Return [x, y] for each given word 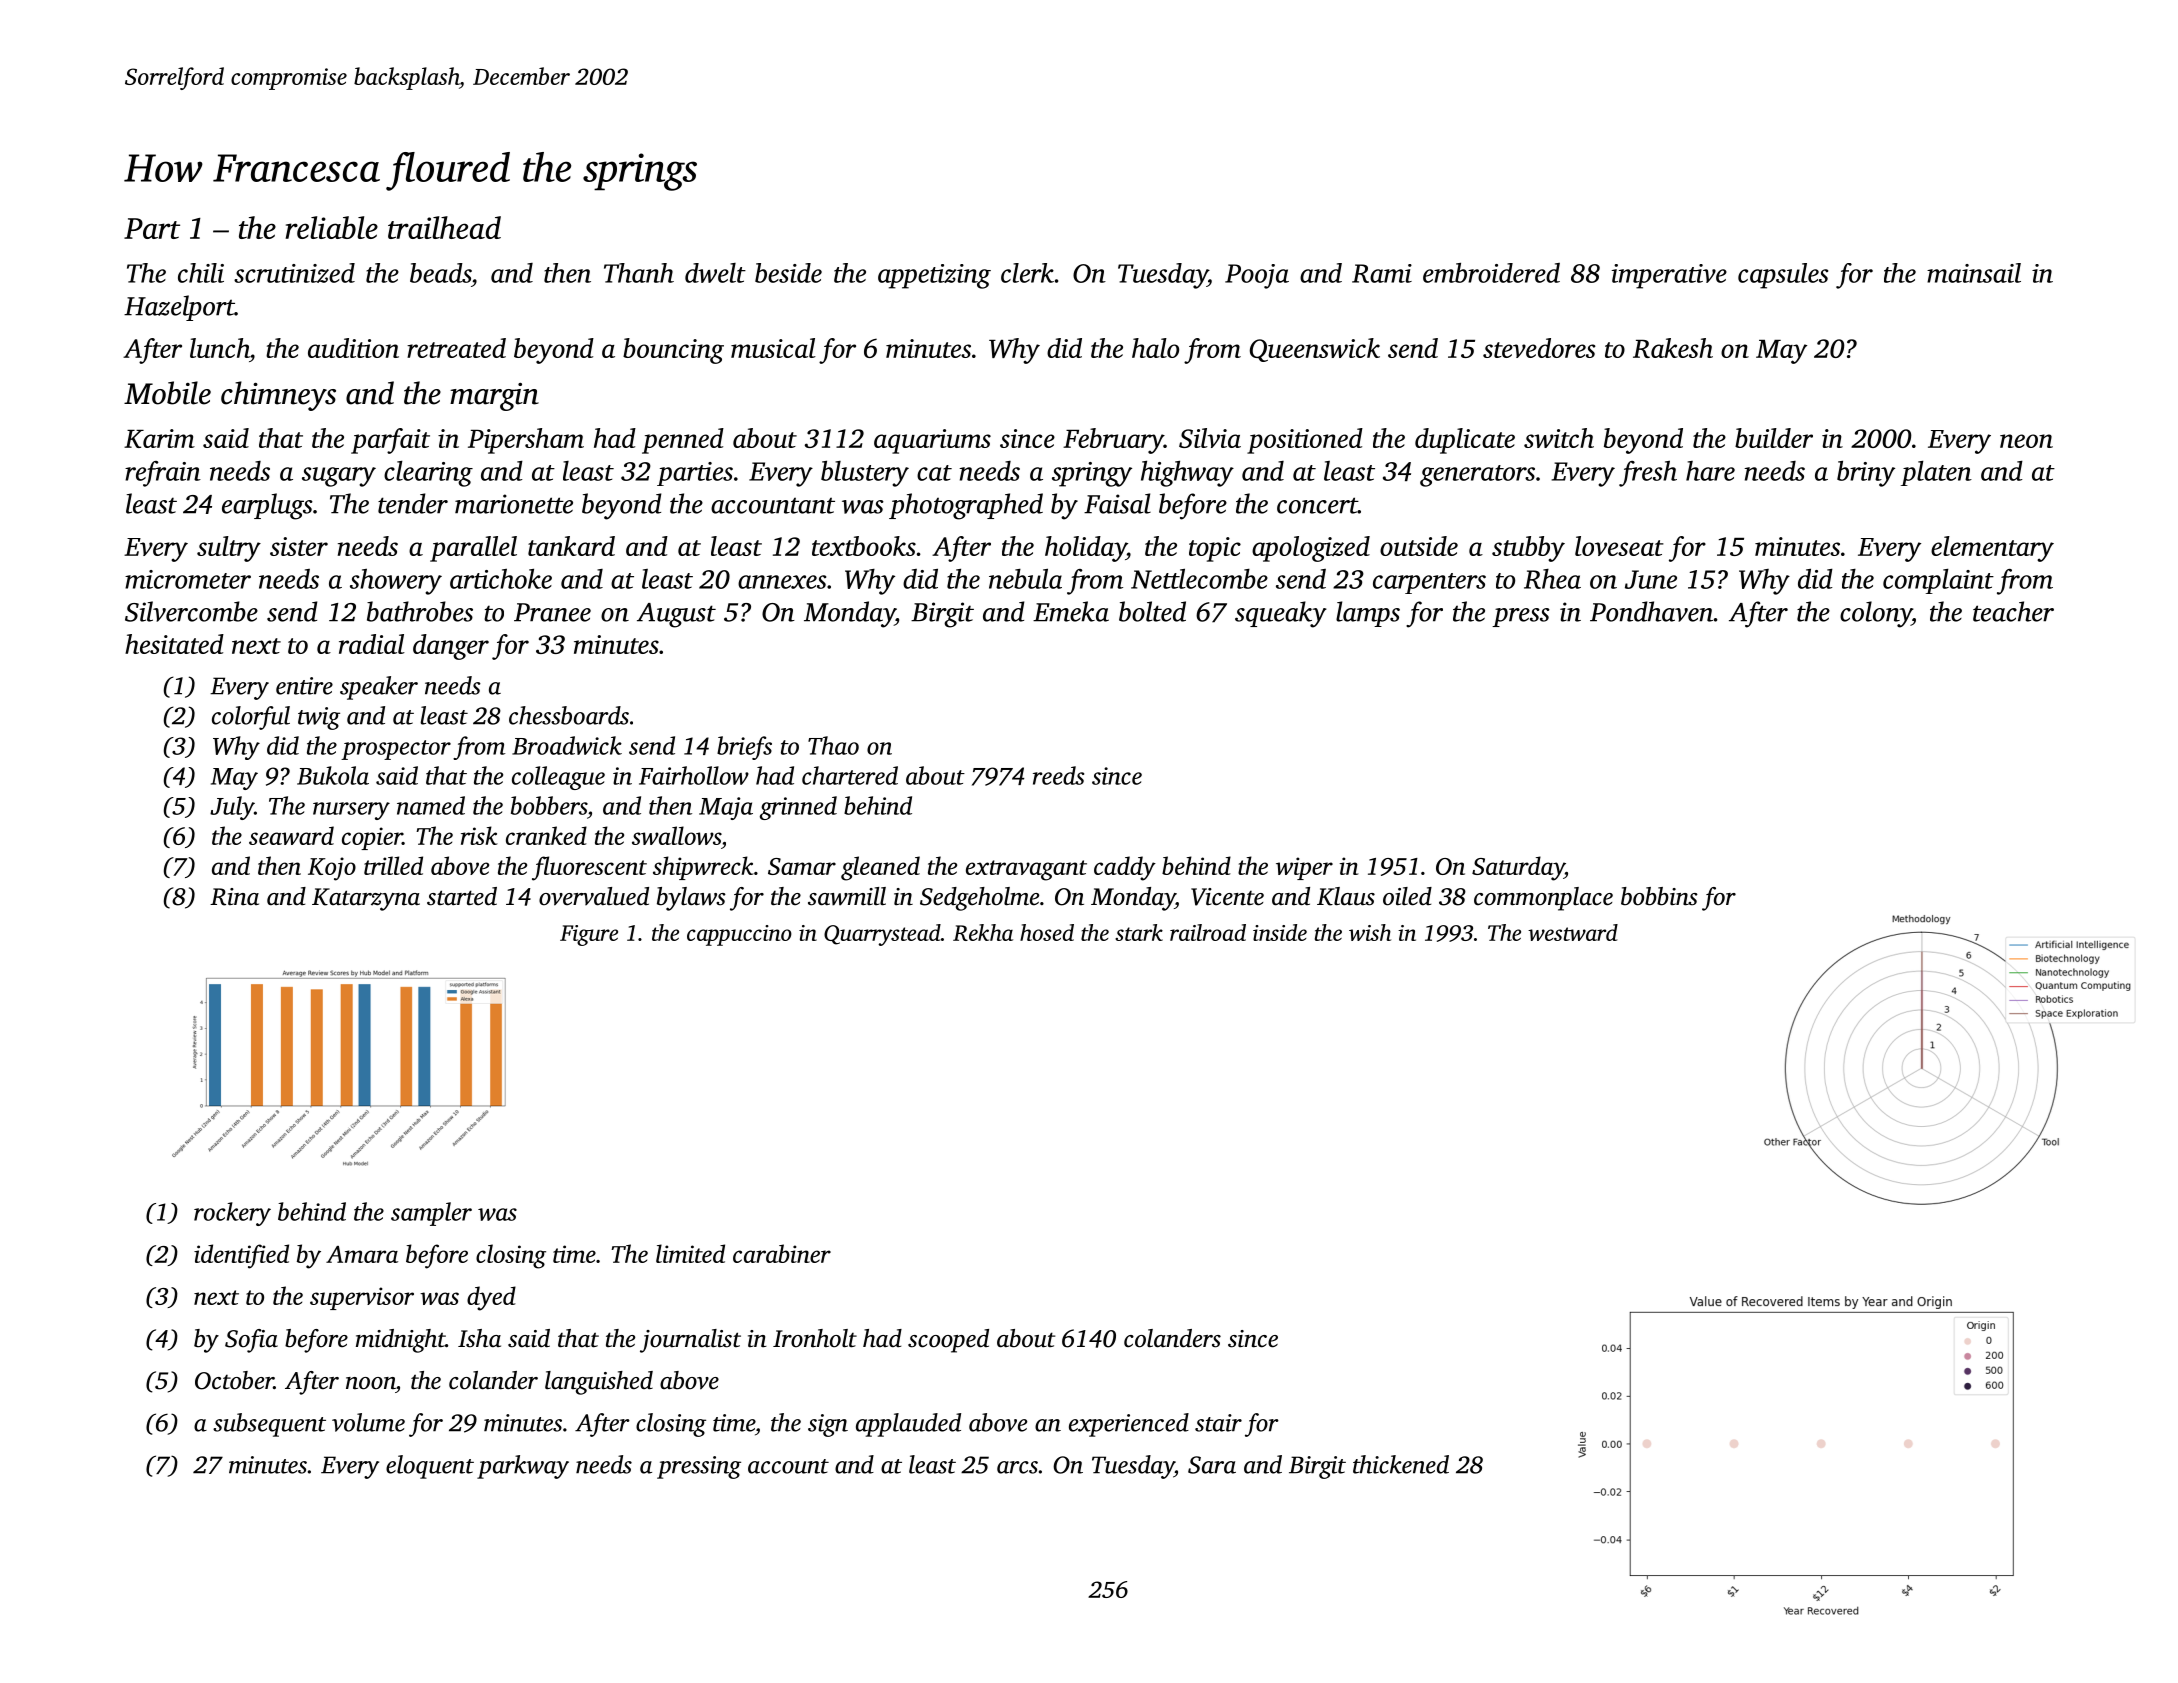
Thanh [639, 273]
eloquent [430, 1467]
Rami [1382, 273]
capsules [1783, 276]
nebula [1025, 579]
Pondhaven [1651, 611]
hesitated [174, 644]
